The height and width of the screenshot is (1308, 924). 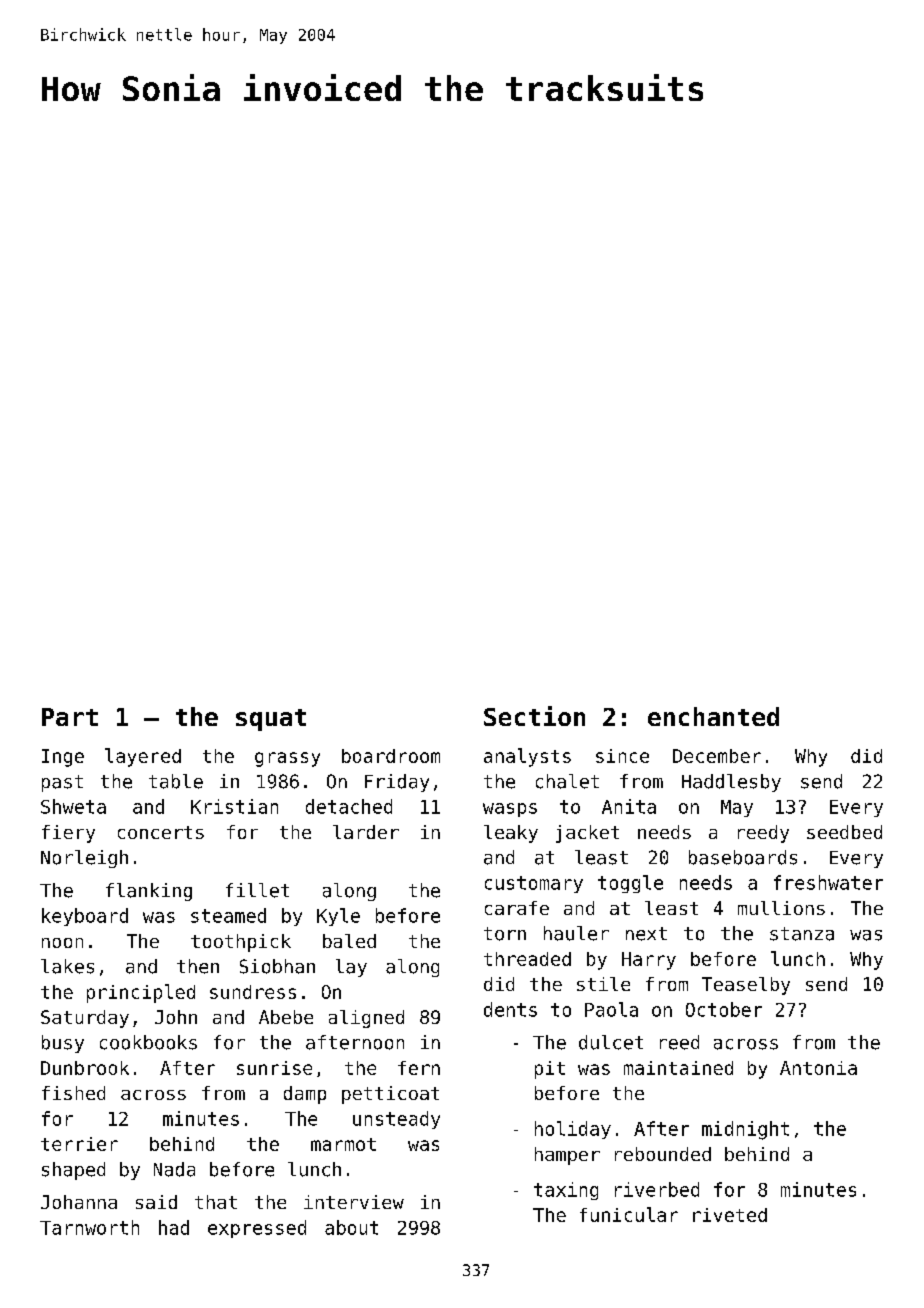 What do you see at coordinates (510, 1009) in the screenshot?
I see `dents` at bounding box center [510, 1009].
